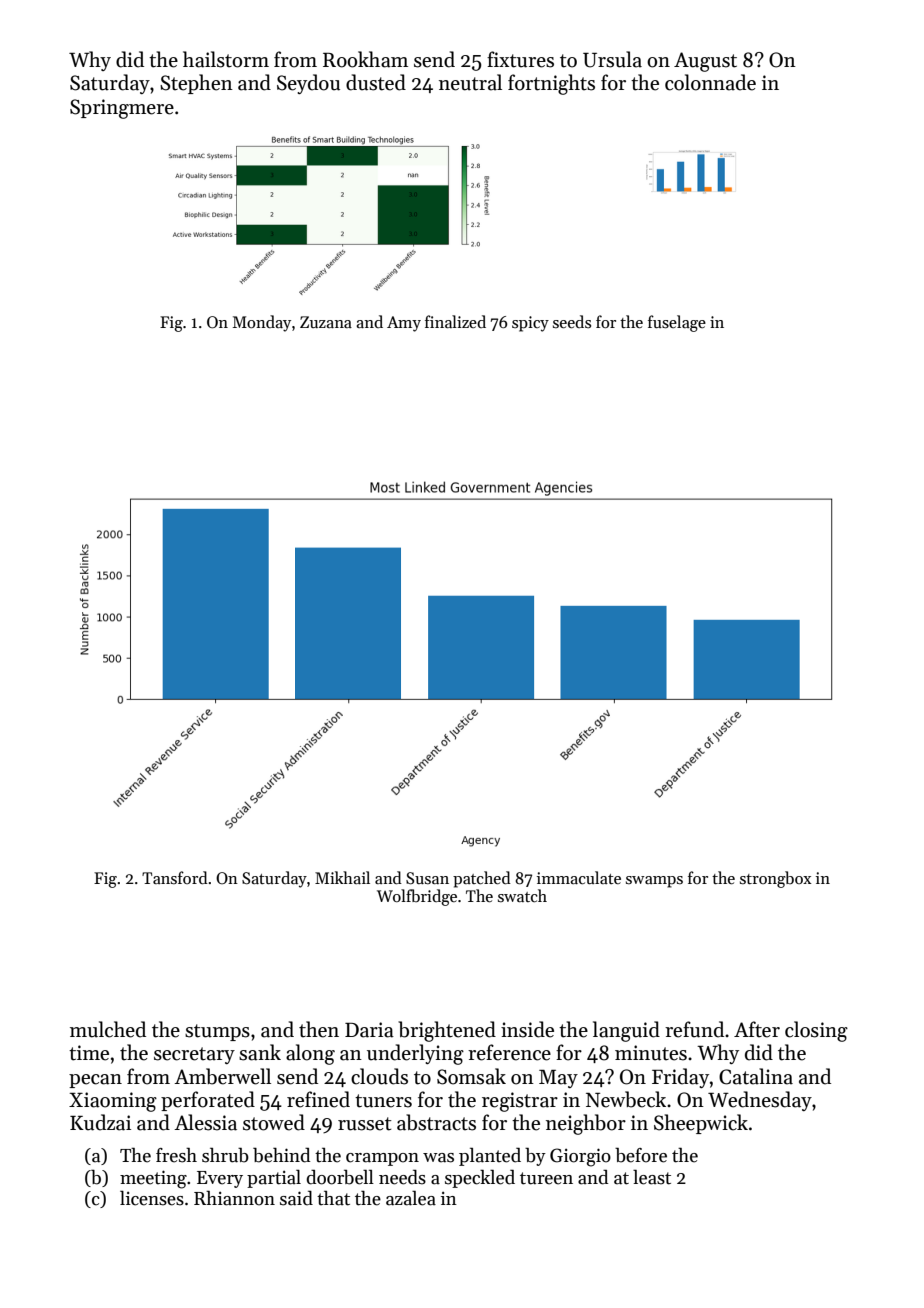 This image has height=1308, width=924. Describe the element at coordinates (326, 322) in the image. I see `Zuzana` at that location.
